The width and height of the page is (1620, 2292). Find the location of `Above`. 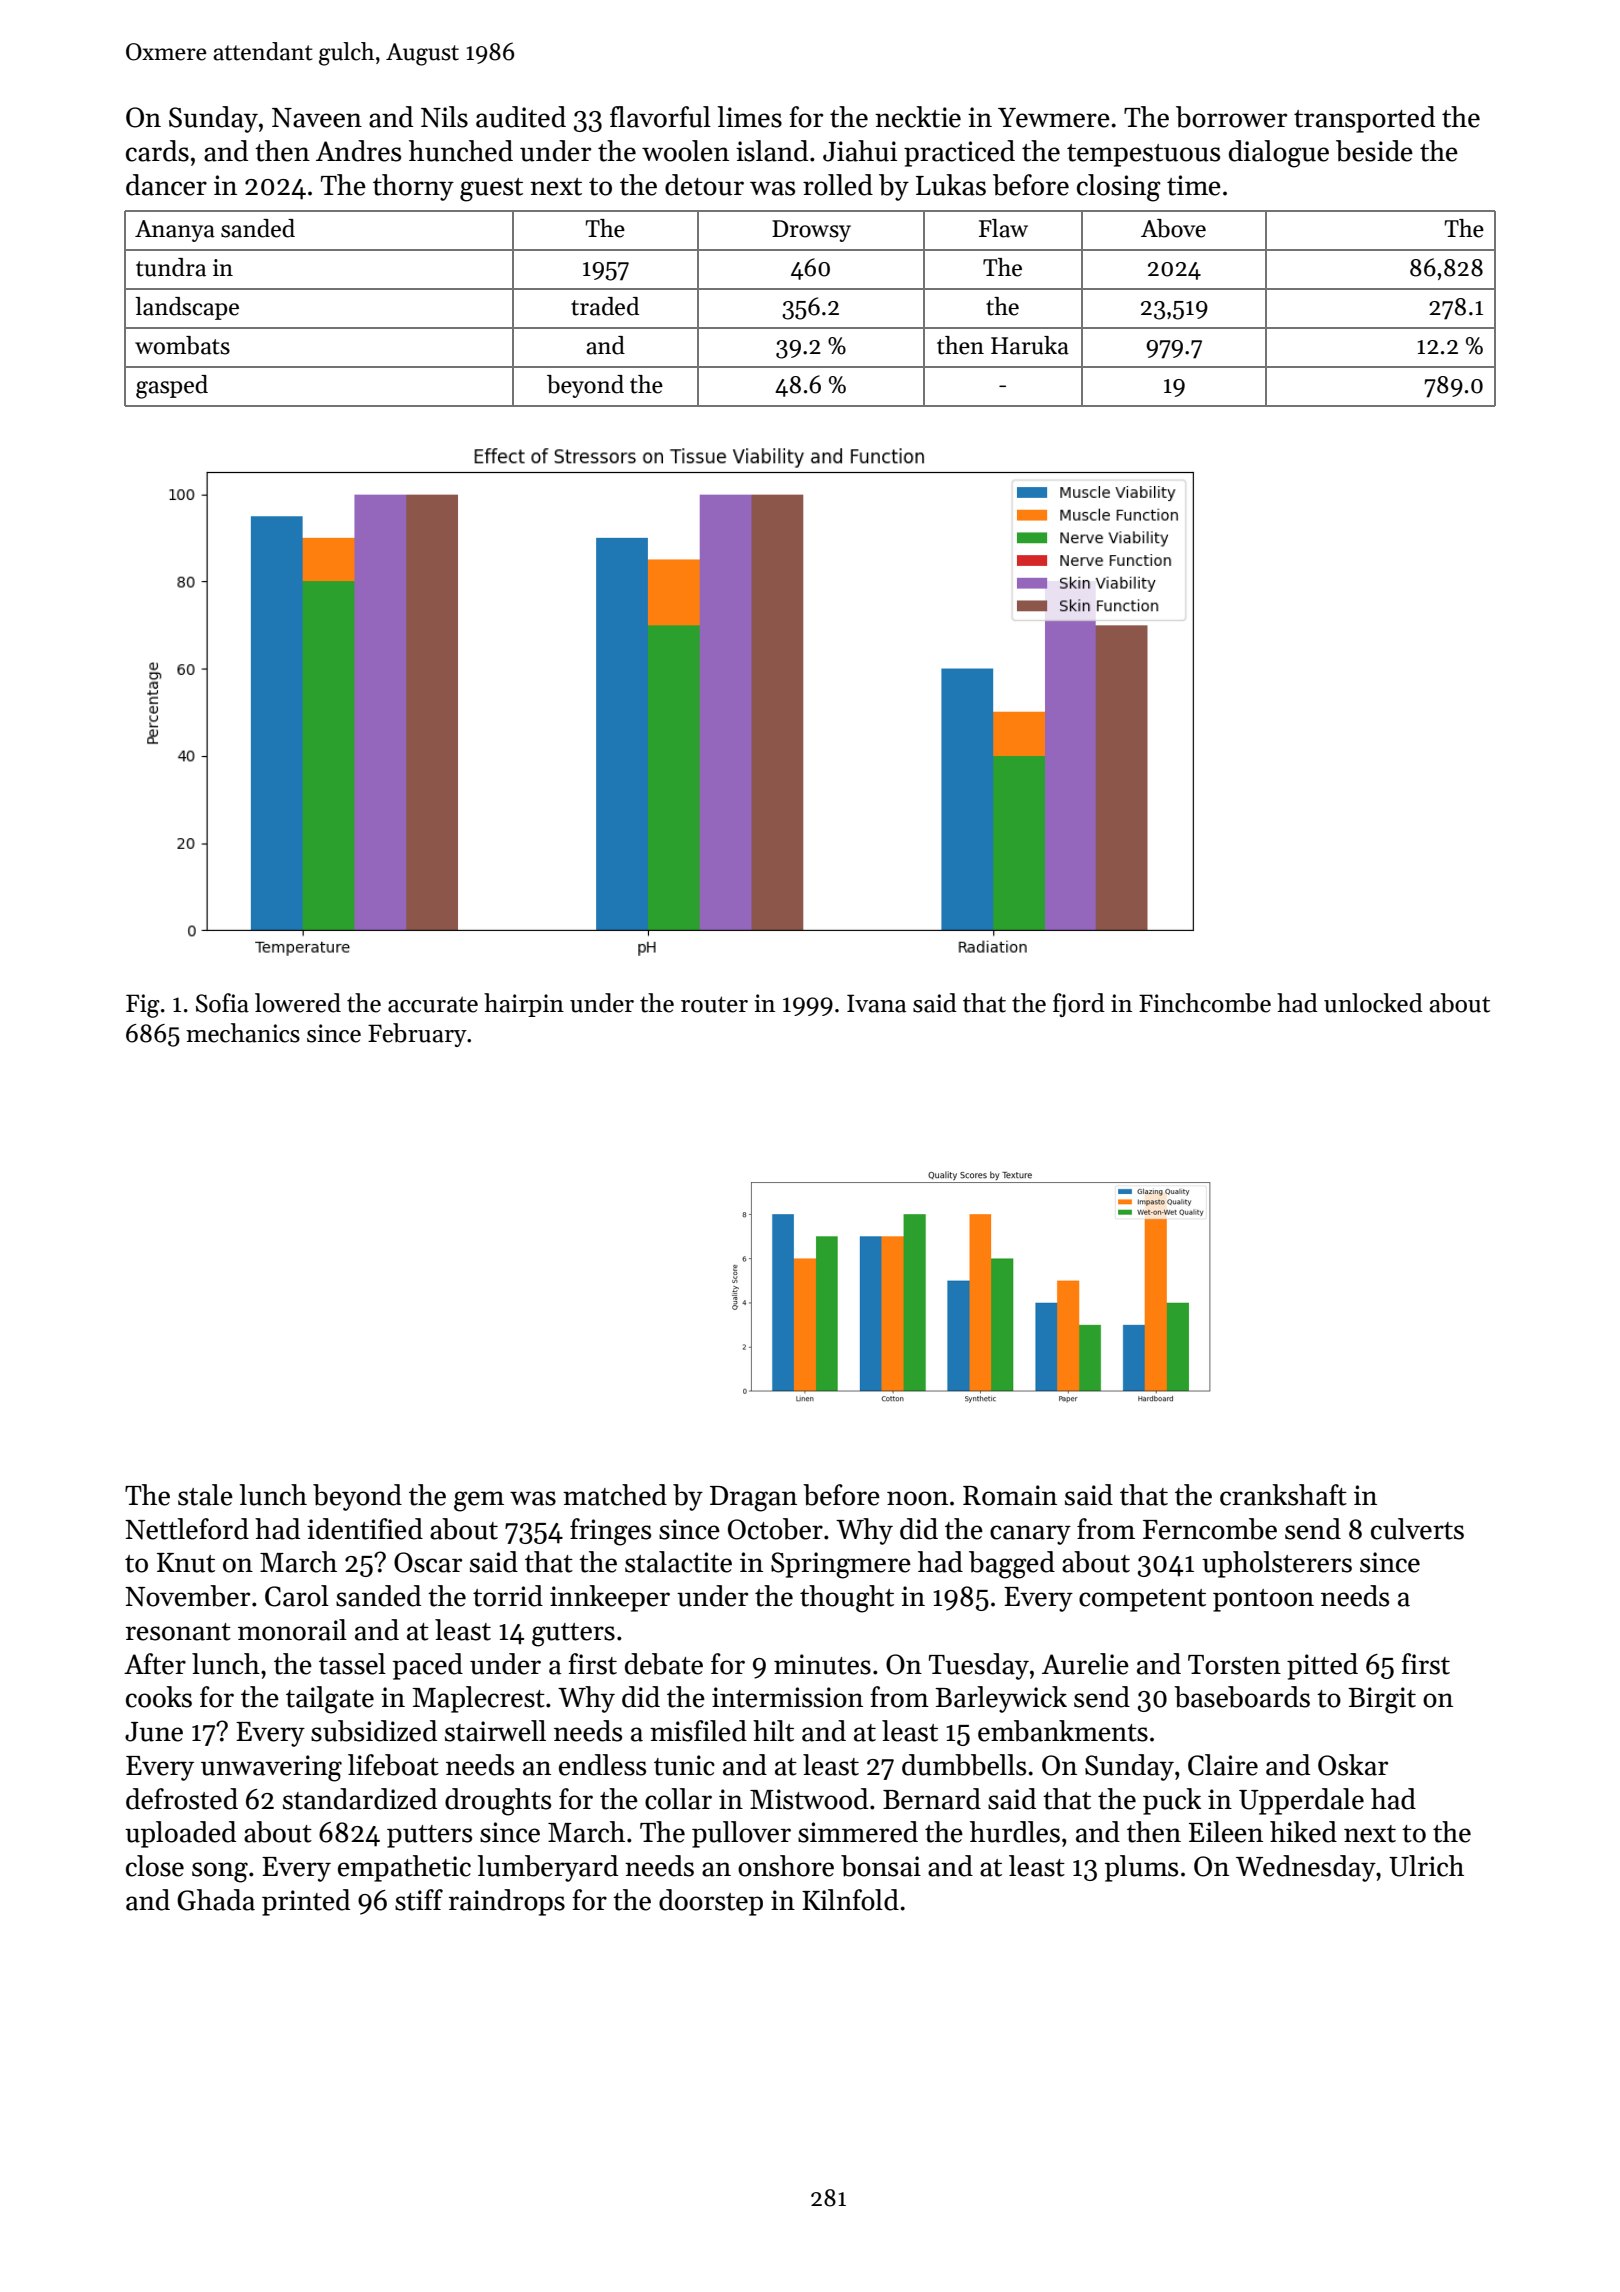

Above is located at coordinates (1173, 228).
